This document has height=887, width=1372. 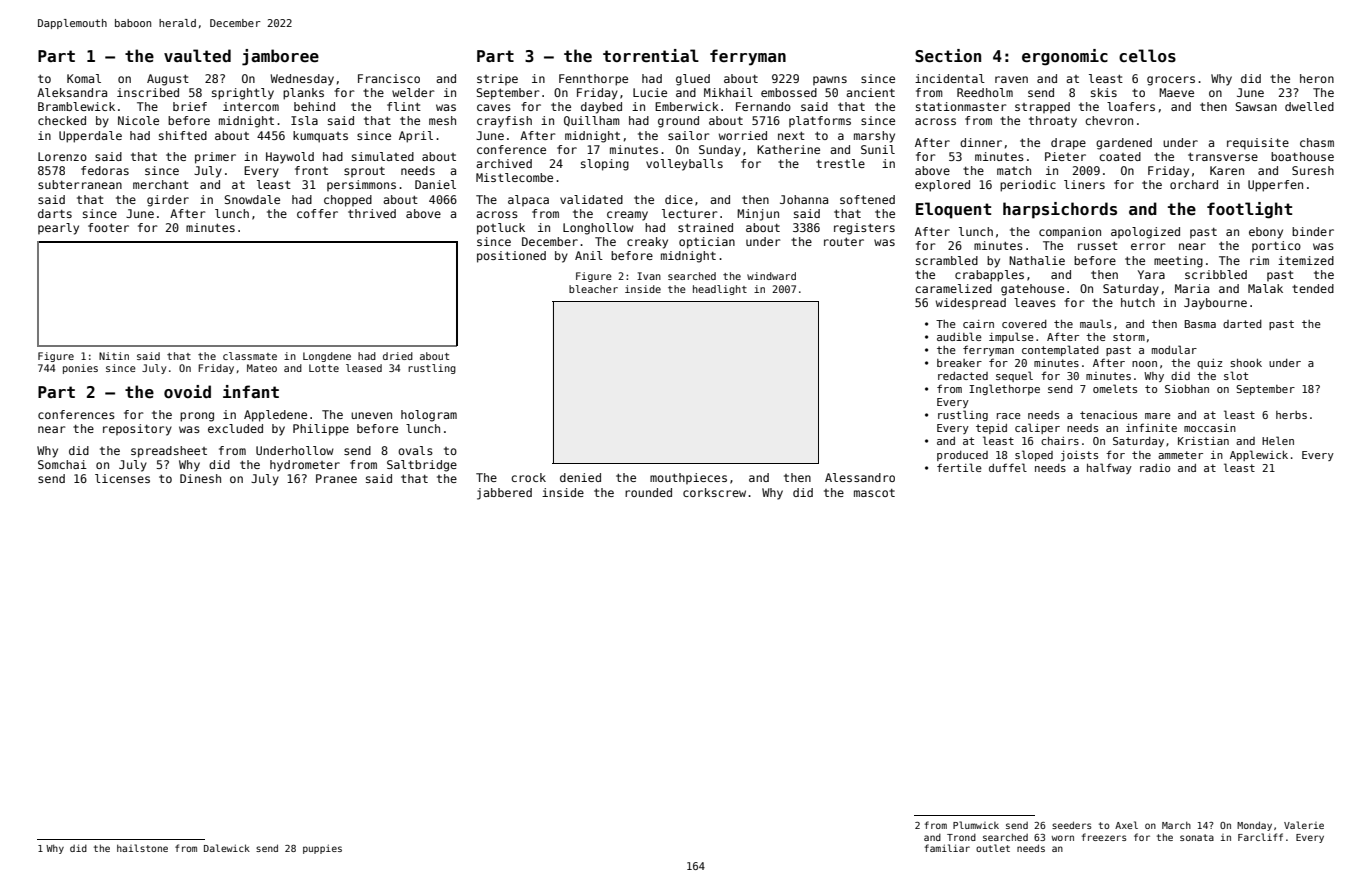 What do you see at coordinates (1147, 56) in the document?
I see `cellos` at bounding box center [1147, 56].
